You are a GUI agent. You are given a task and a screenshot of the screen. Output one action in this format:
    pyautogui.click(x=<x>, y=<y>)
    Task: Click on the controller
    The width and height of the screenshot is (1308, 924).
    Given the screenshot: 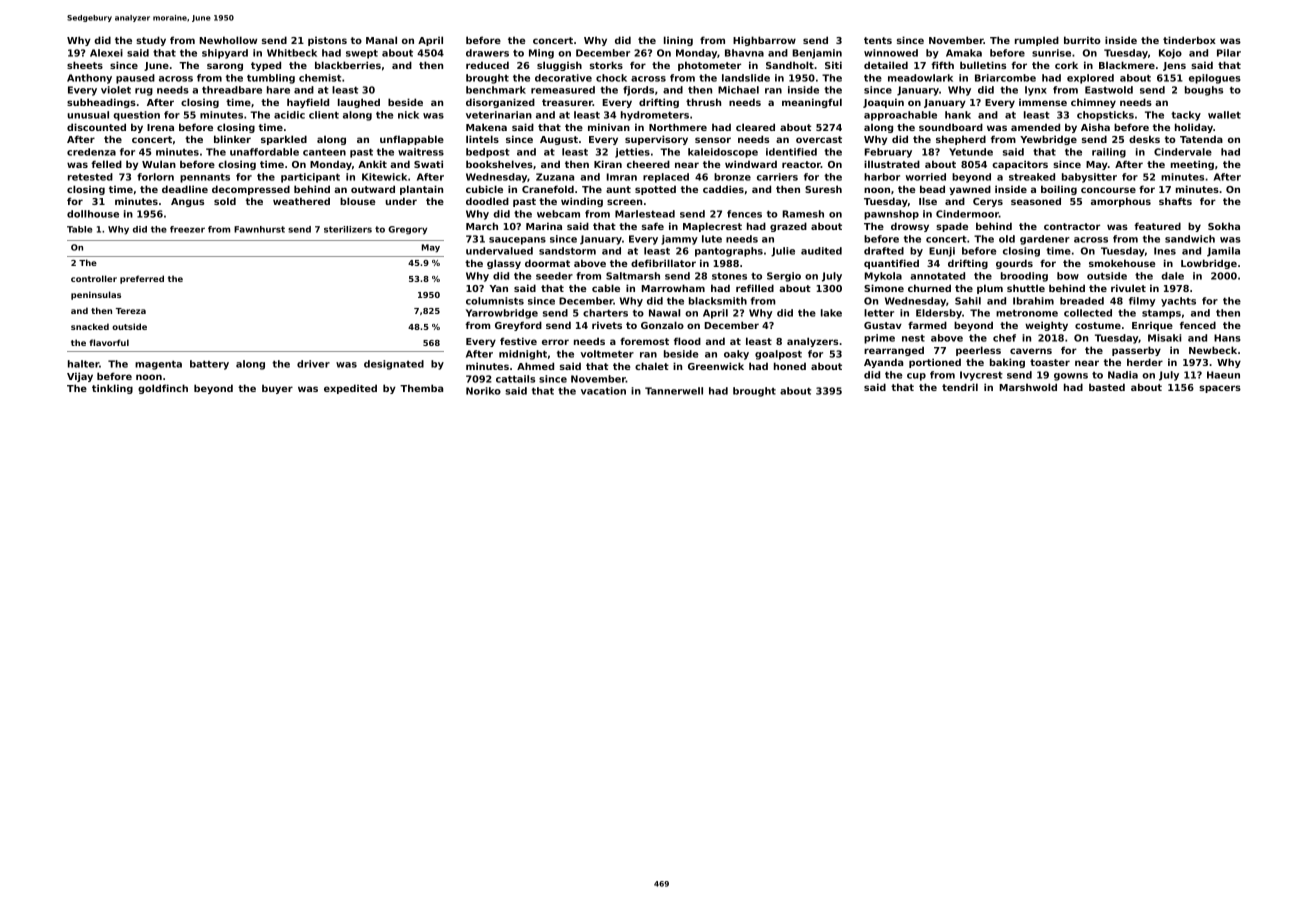 What is the action you would take?
    pyautogui.click(x=94, y=278)
